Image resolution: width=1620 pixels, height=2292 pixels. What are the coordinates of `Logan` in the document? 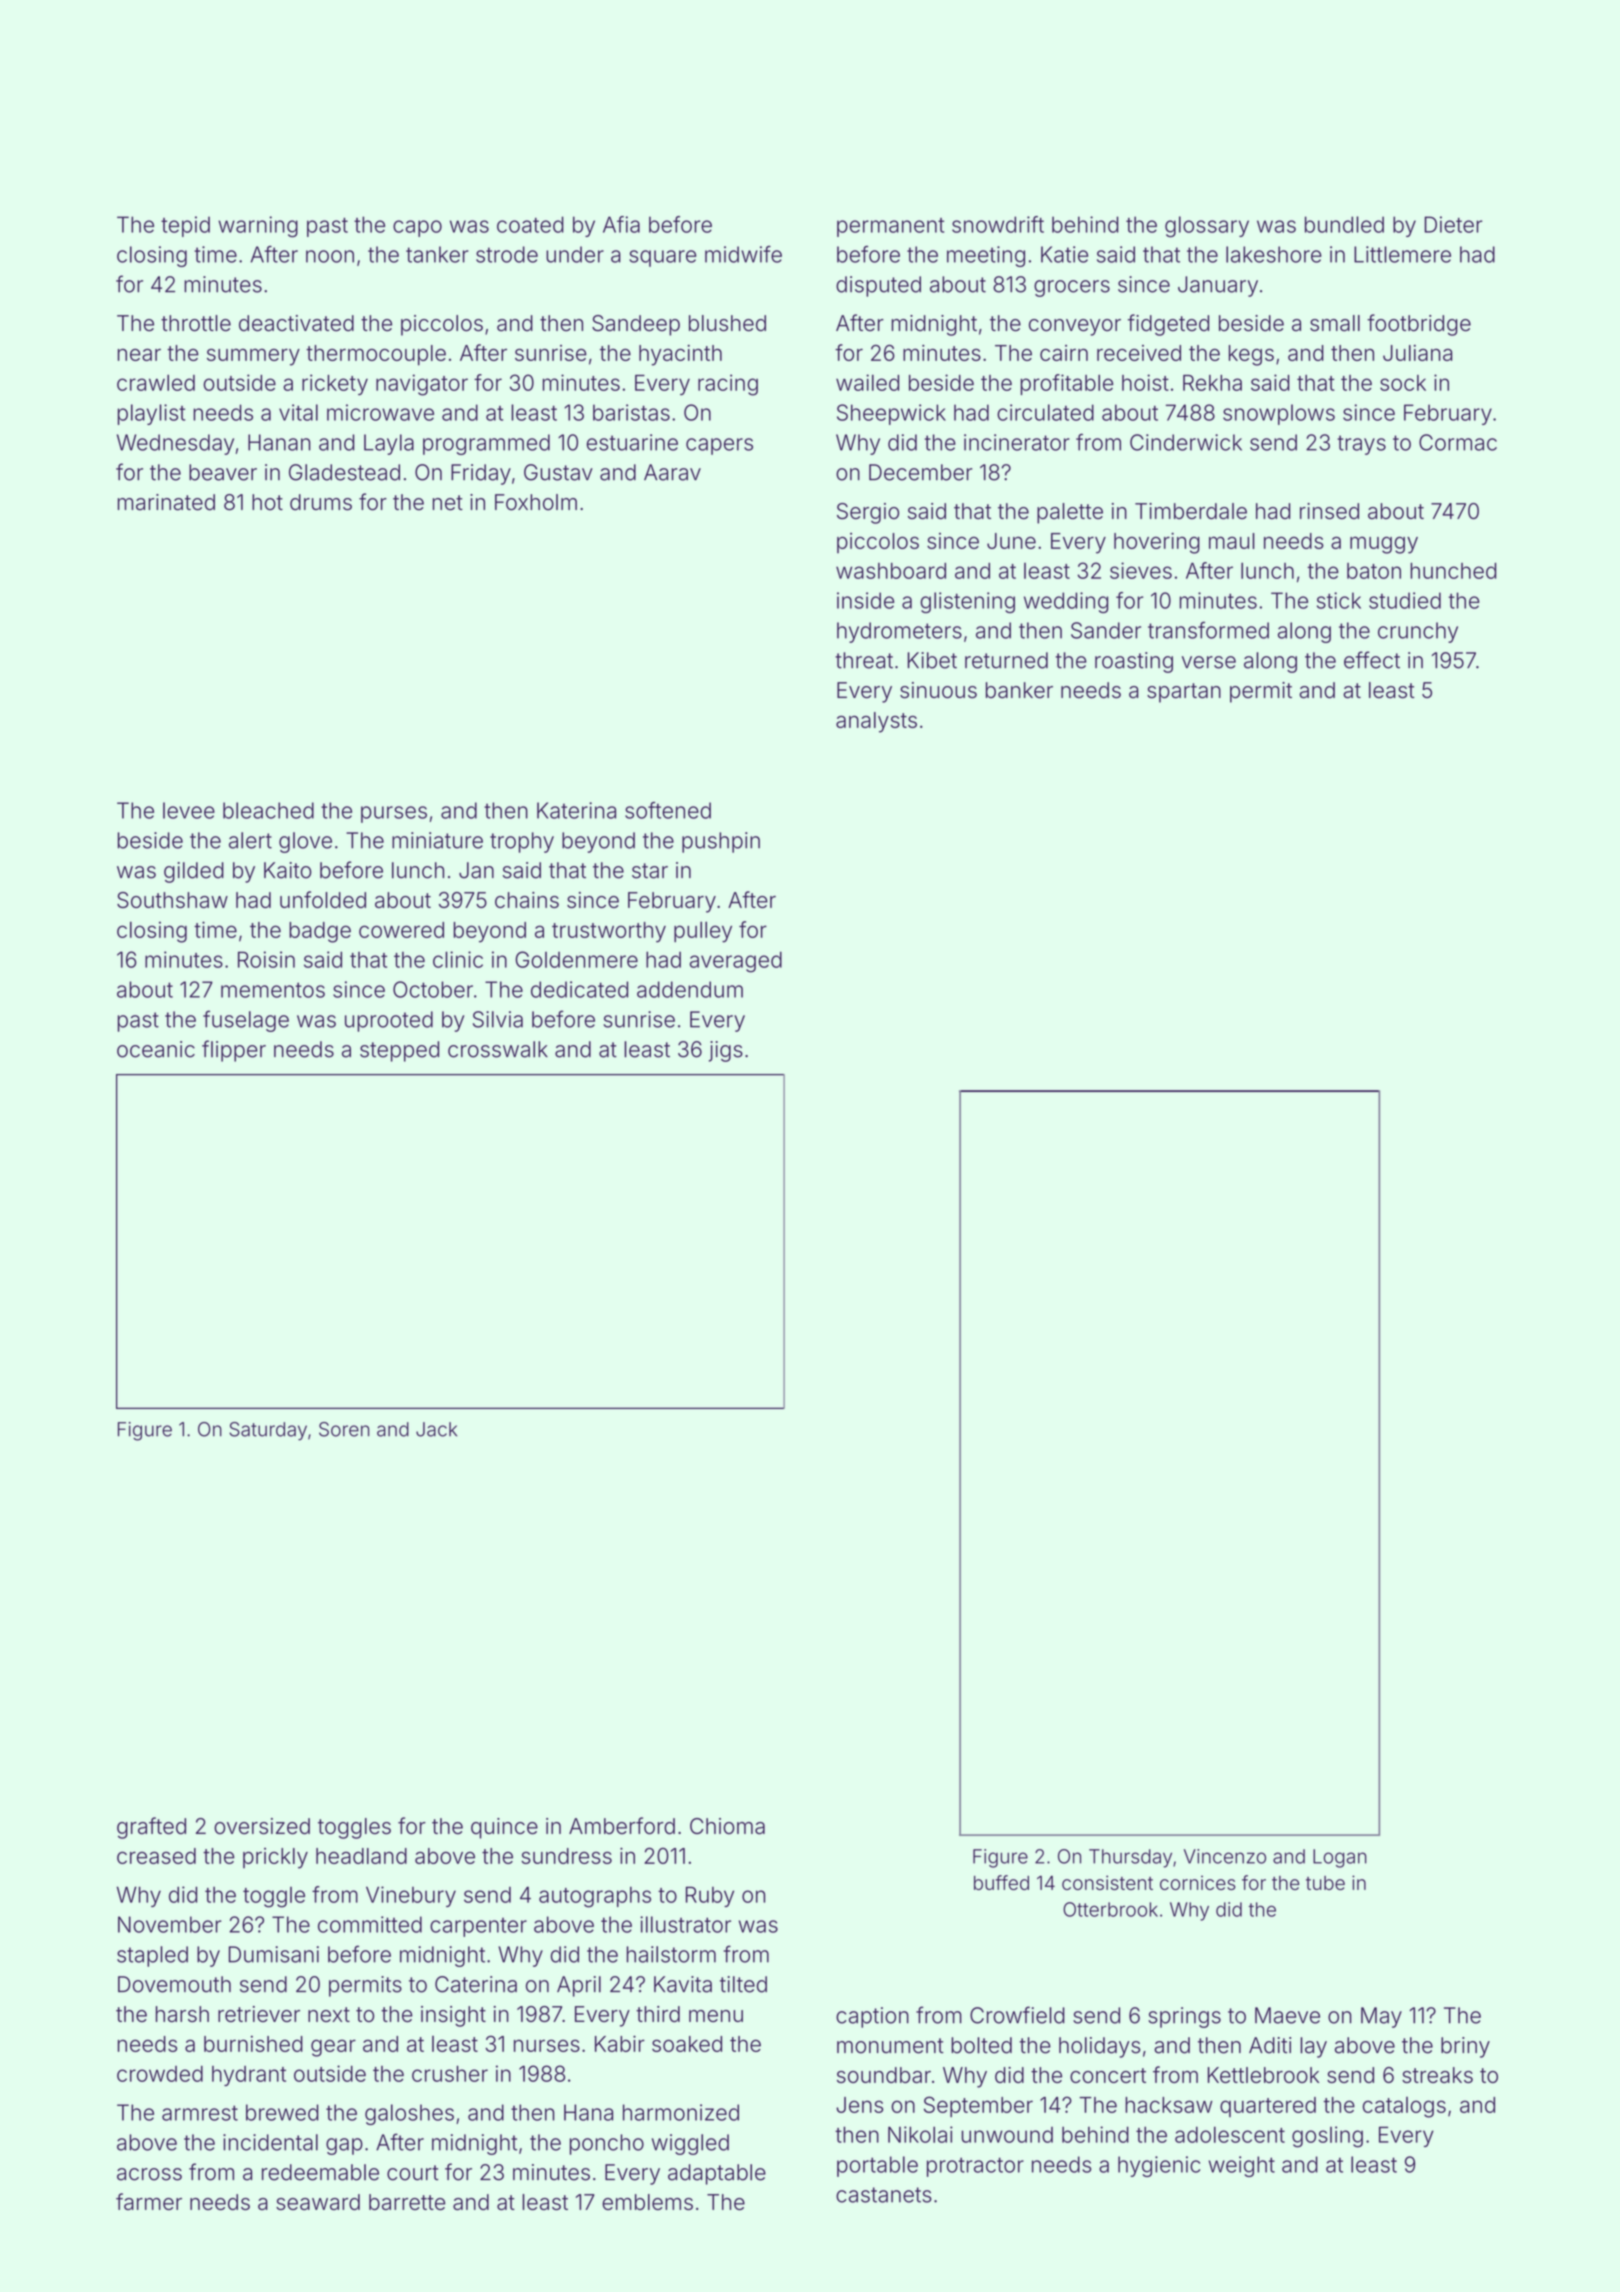 It's located at (1340, 1858).
